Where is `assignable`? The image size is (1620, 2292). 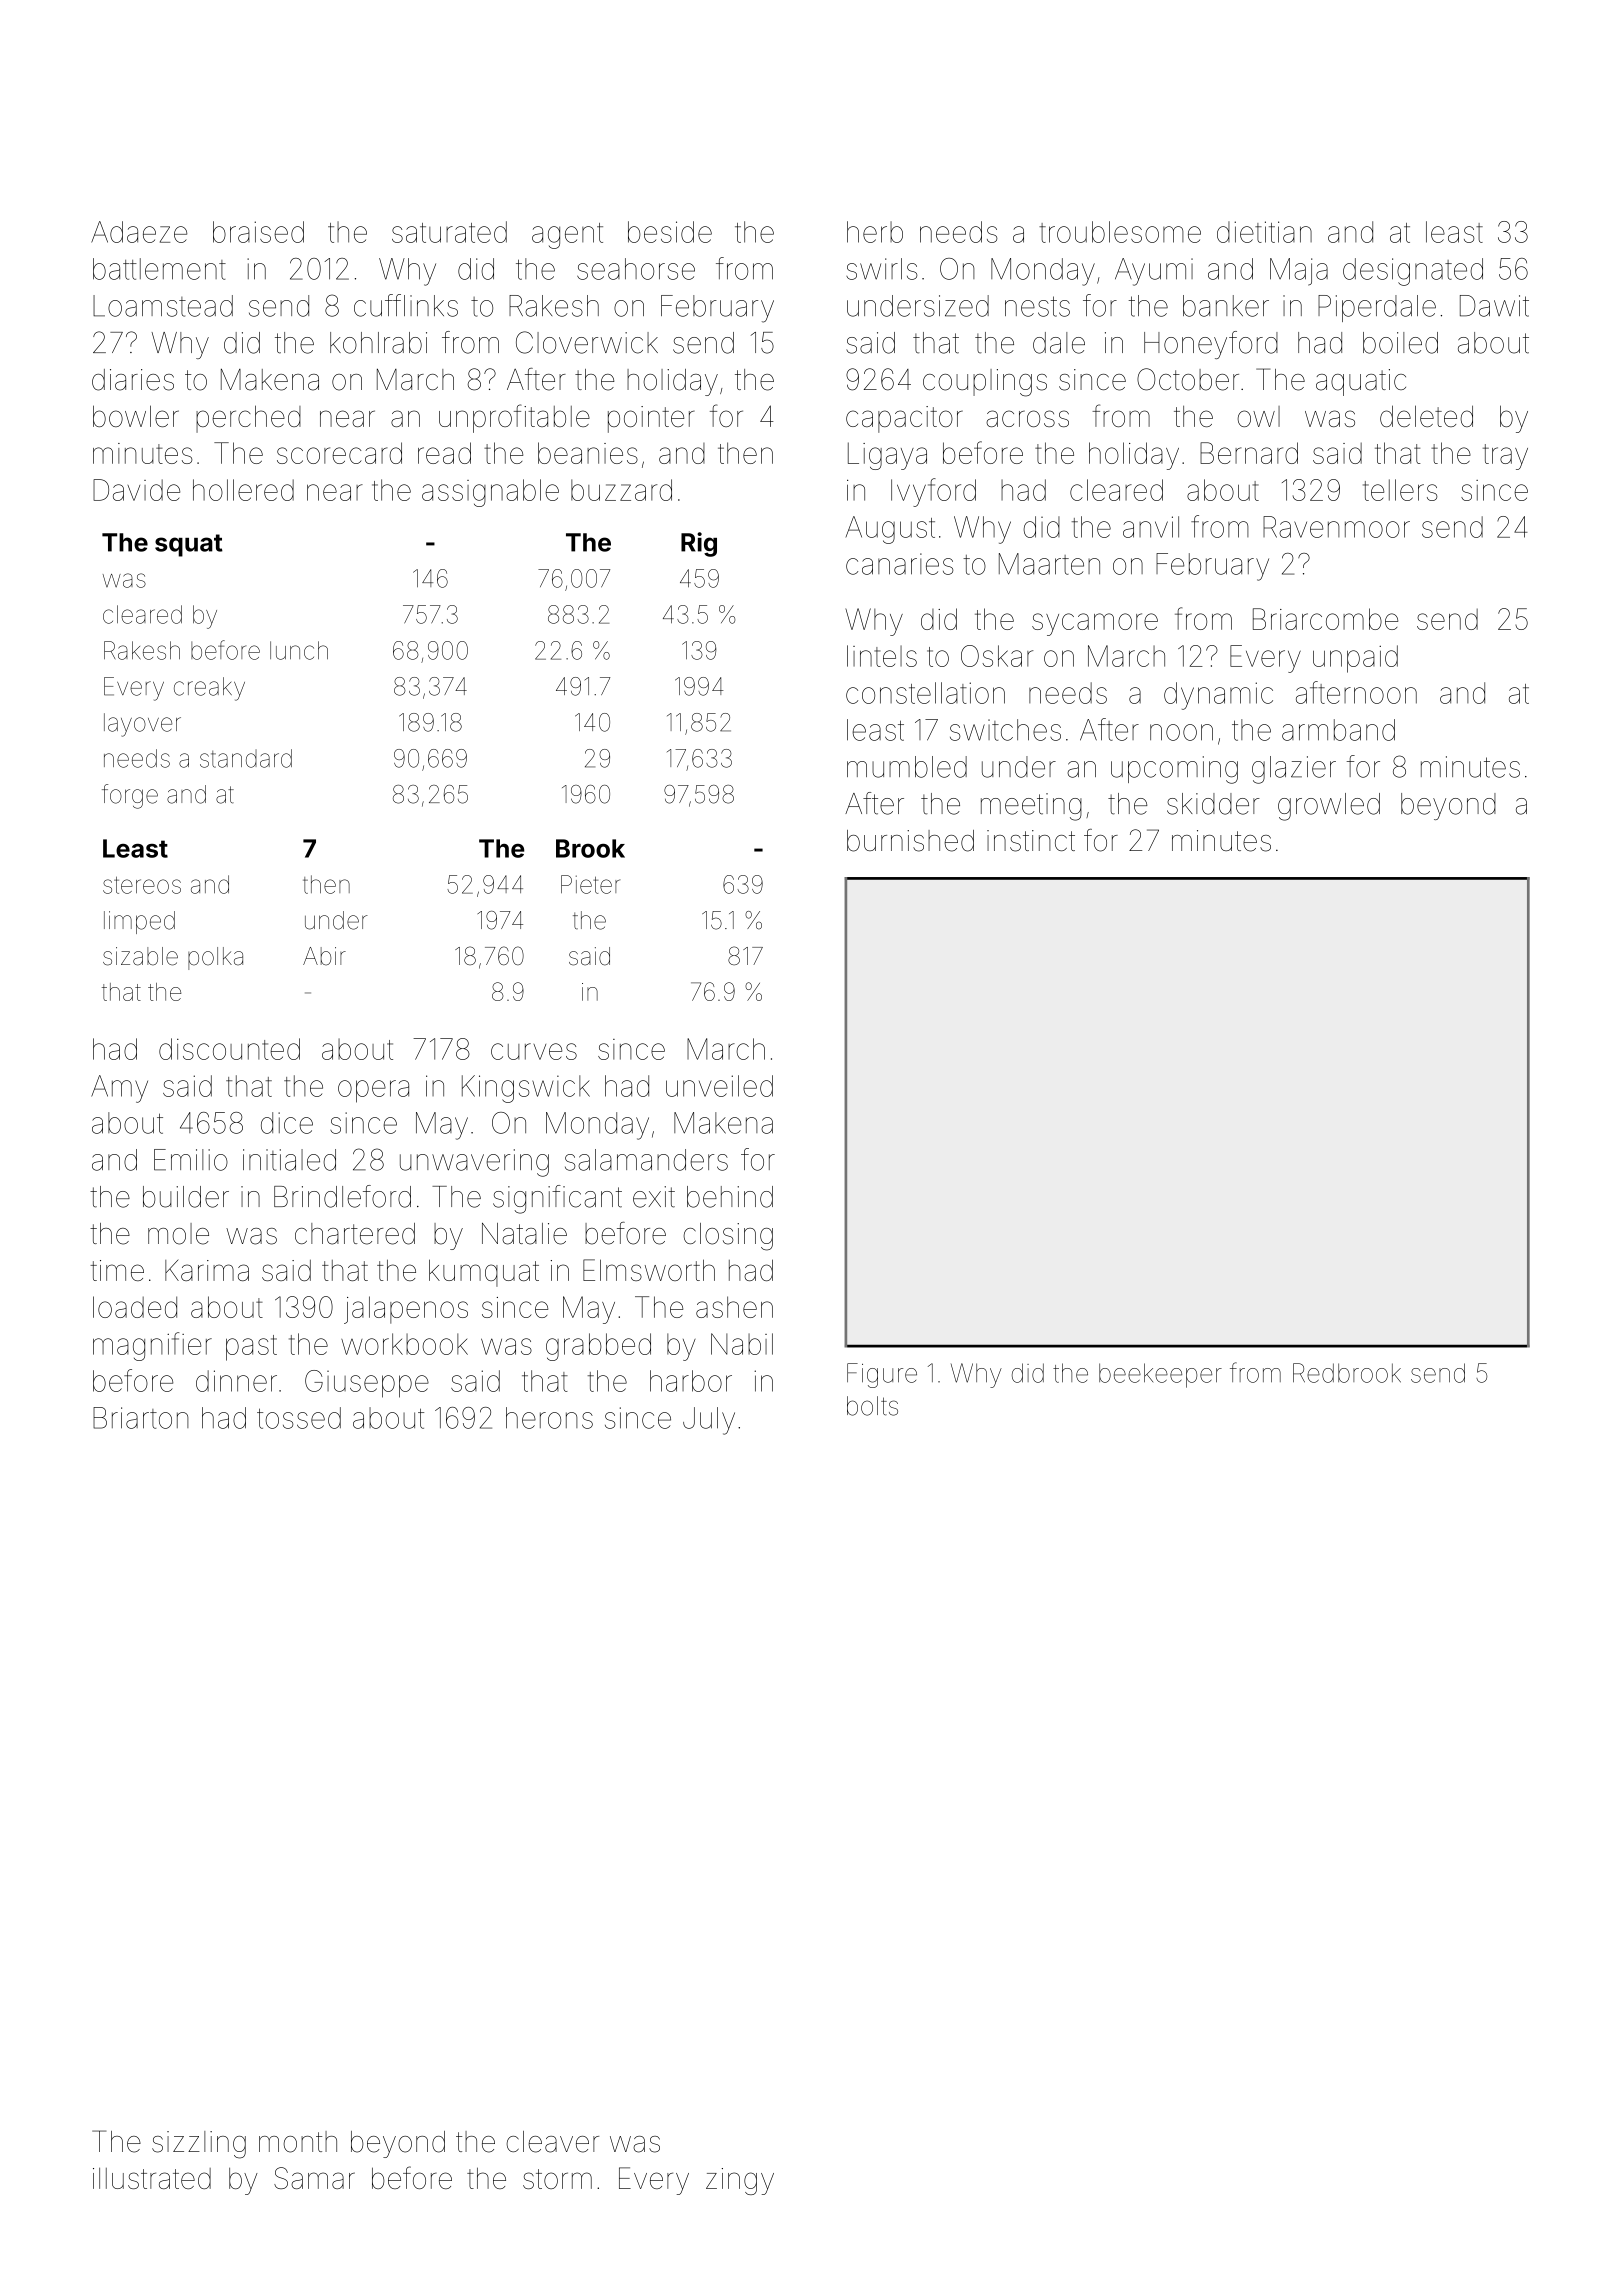 assignable is located at coordinates (490, 493).
